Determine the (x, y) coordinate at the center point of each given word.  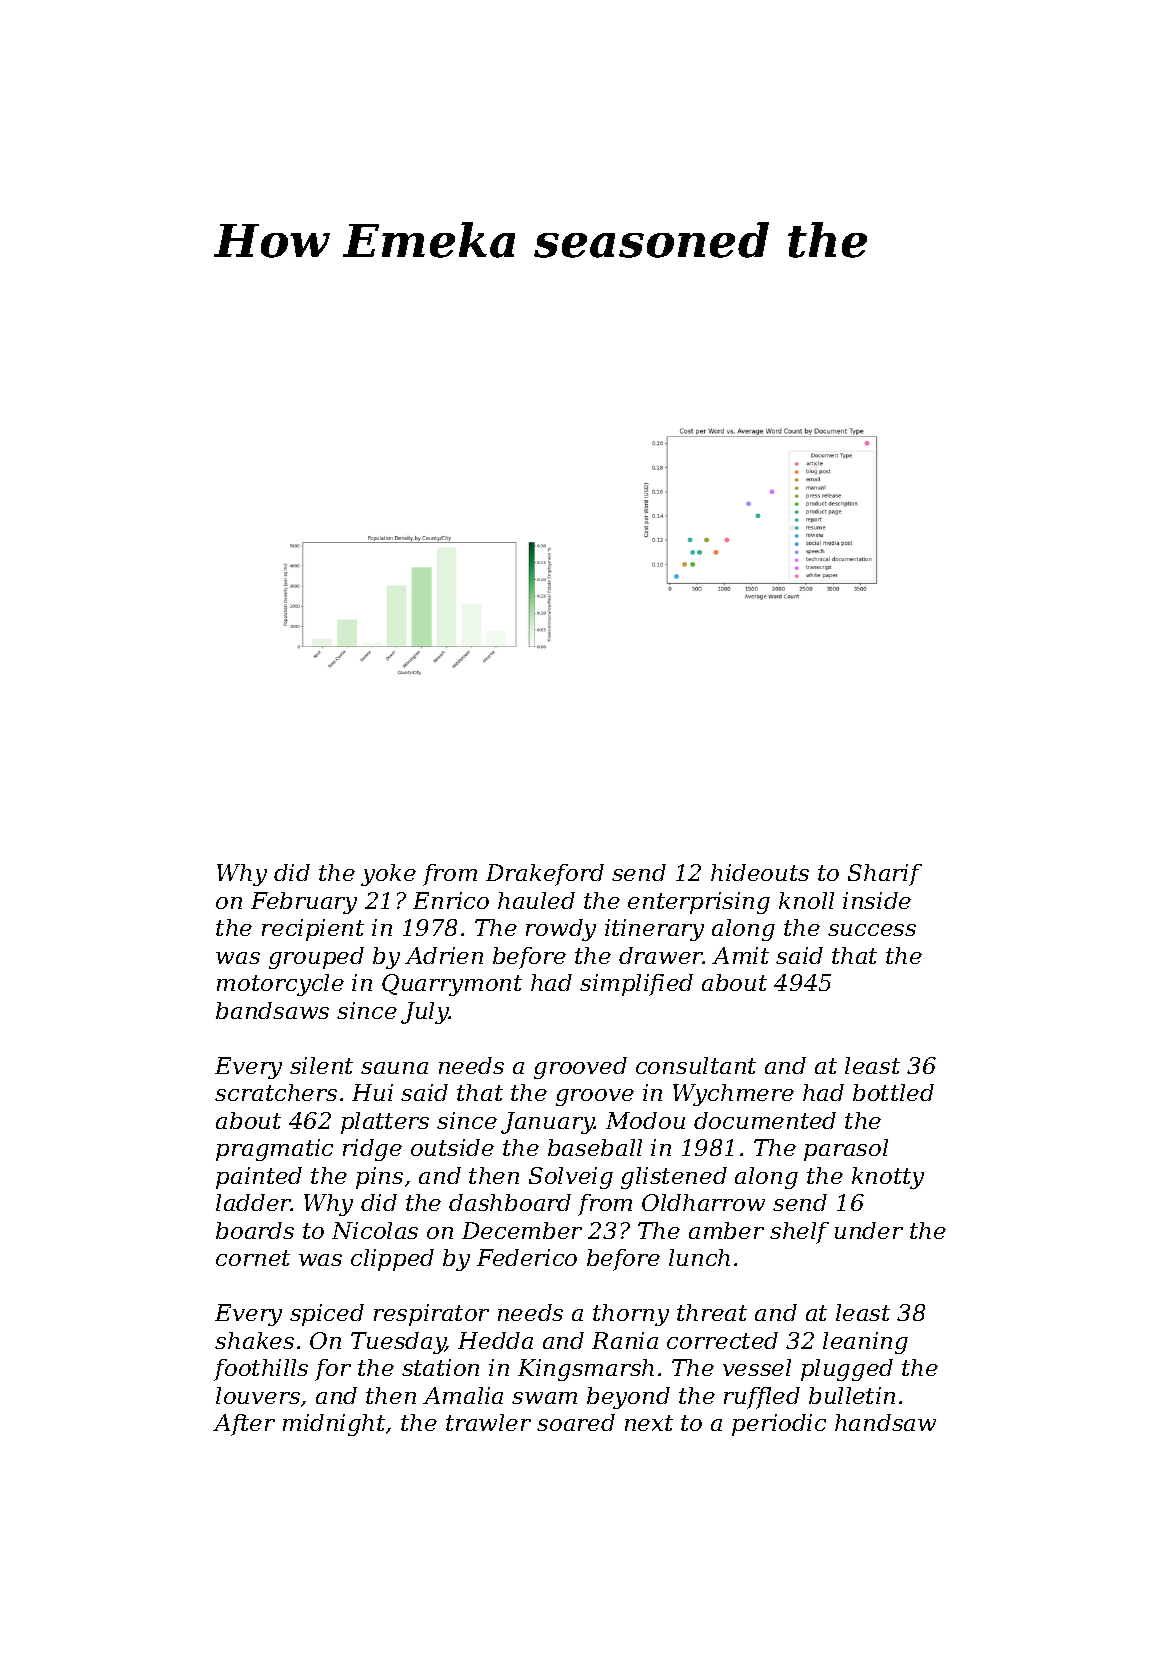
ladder (253, 1202)
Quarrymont (452, 985)
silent (321, 1065)
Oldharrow (703, 1202)
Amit (740, 955)
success (872, 930)
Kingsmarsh (586, 1370)
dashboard (510, 1202)
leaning (865, 1343)
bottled (893, 1092)
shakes (254, 1340)
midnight (334, 1425)
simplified (636, 985)
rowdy (561, 930)
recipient (313, 930)
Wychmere (733, 1095)
